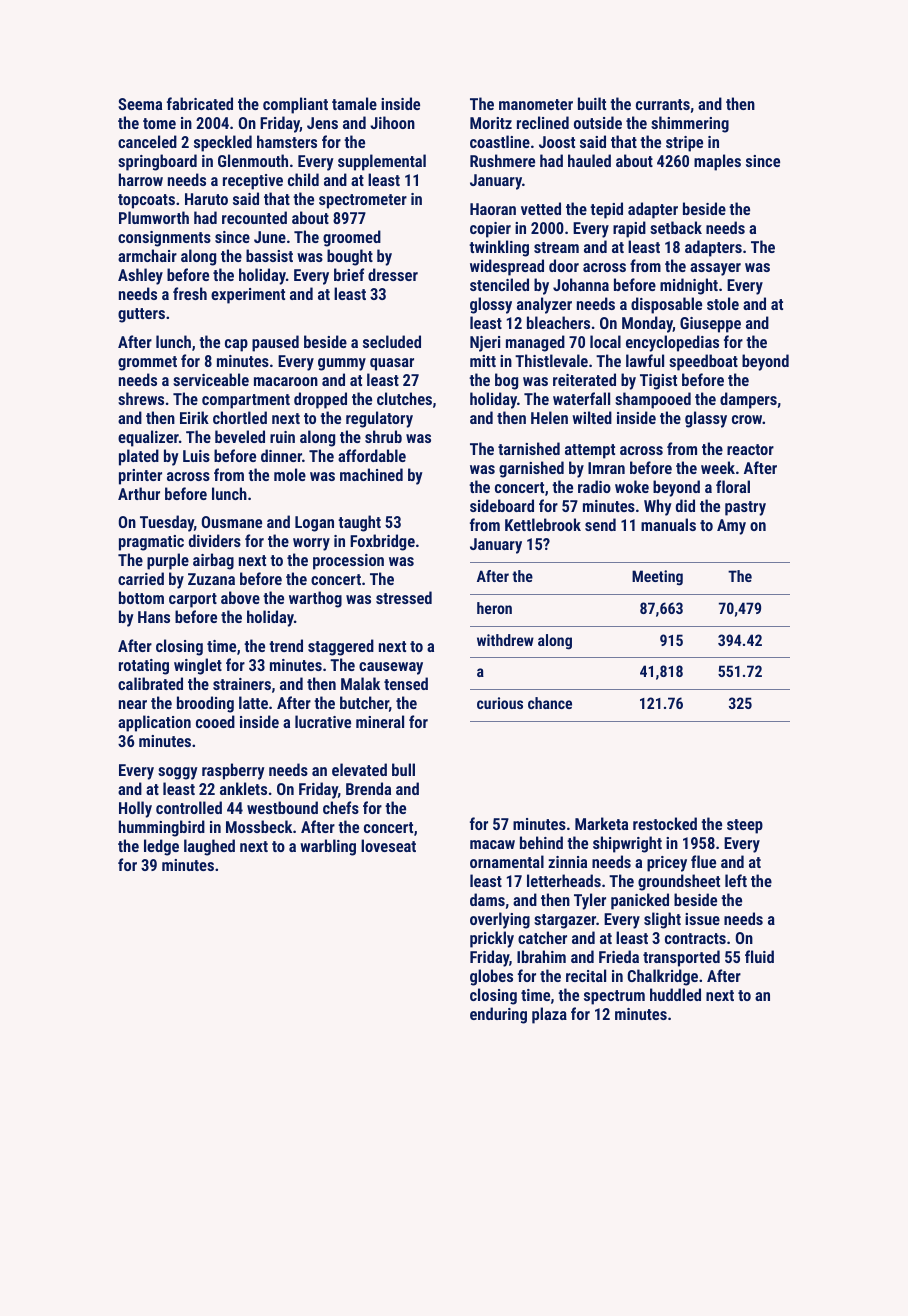  I want to click on week, so click(718, 467).
